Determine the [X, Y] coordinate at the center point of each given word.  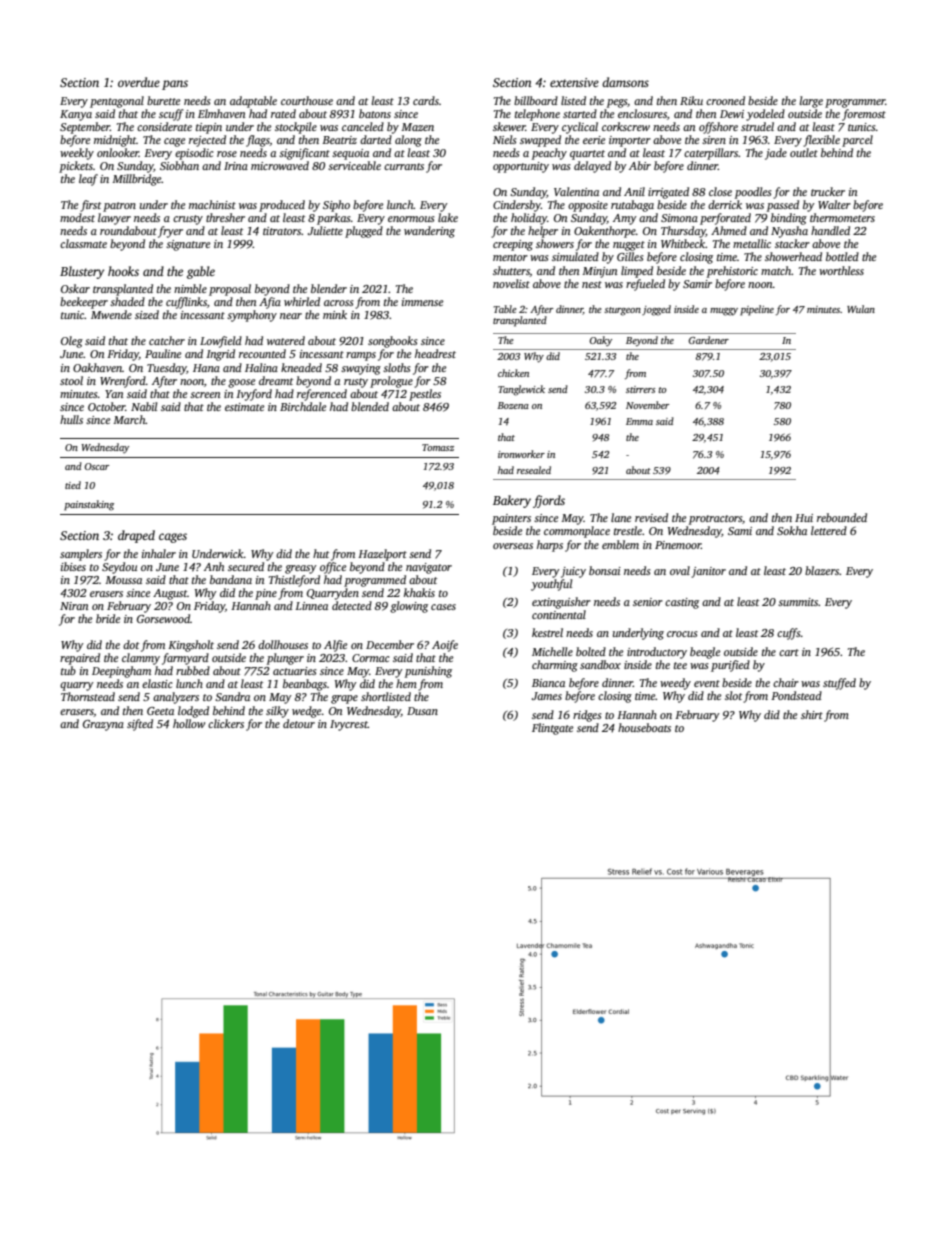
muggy [724, 312]
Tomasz [438, 447]
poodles [753, 193]
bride [108, 618]
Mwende [111, 314]
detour [299, 723]
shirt [812, 714]
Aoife [445, 646]
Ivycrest [349, 725]
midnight [115, 141]
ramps [361, 356]
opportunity [521, 167]
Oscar [96, 466]
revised [651, 517]
